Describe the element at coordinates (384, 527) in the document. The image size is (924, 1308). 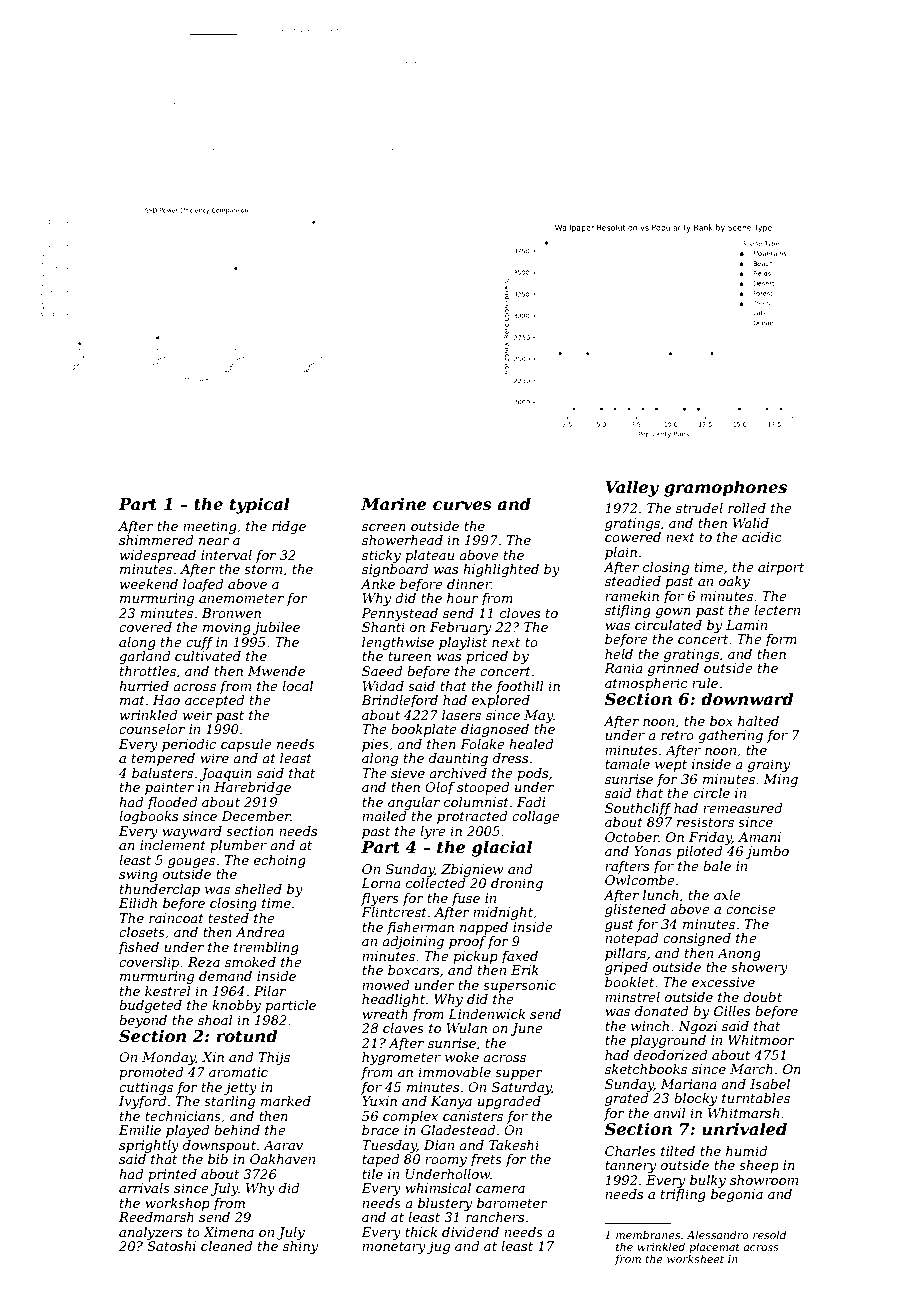
I see `screen` at that location.
